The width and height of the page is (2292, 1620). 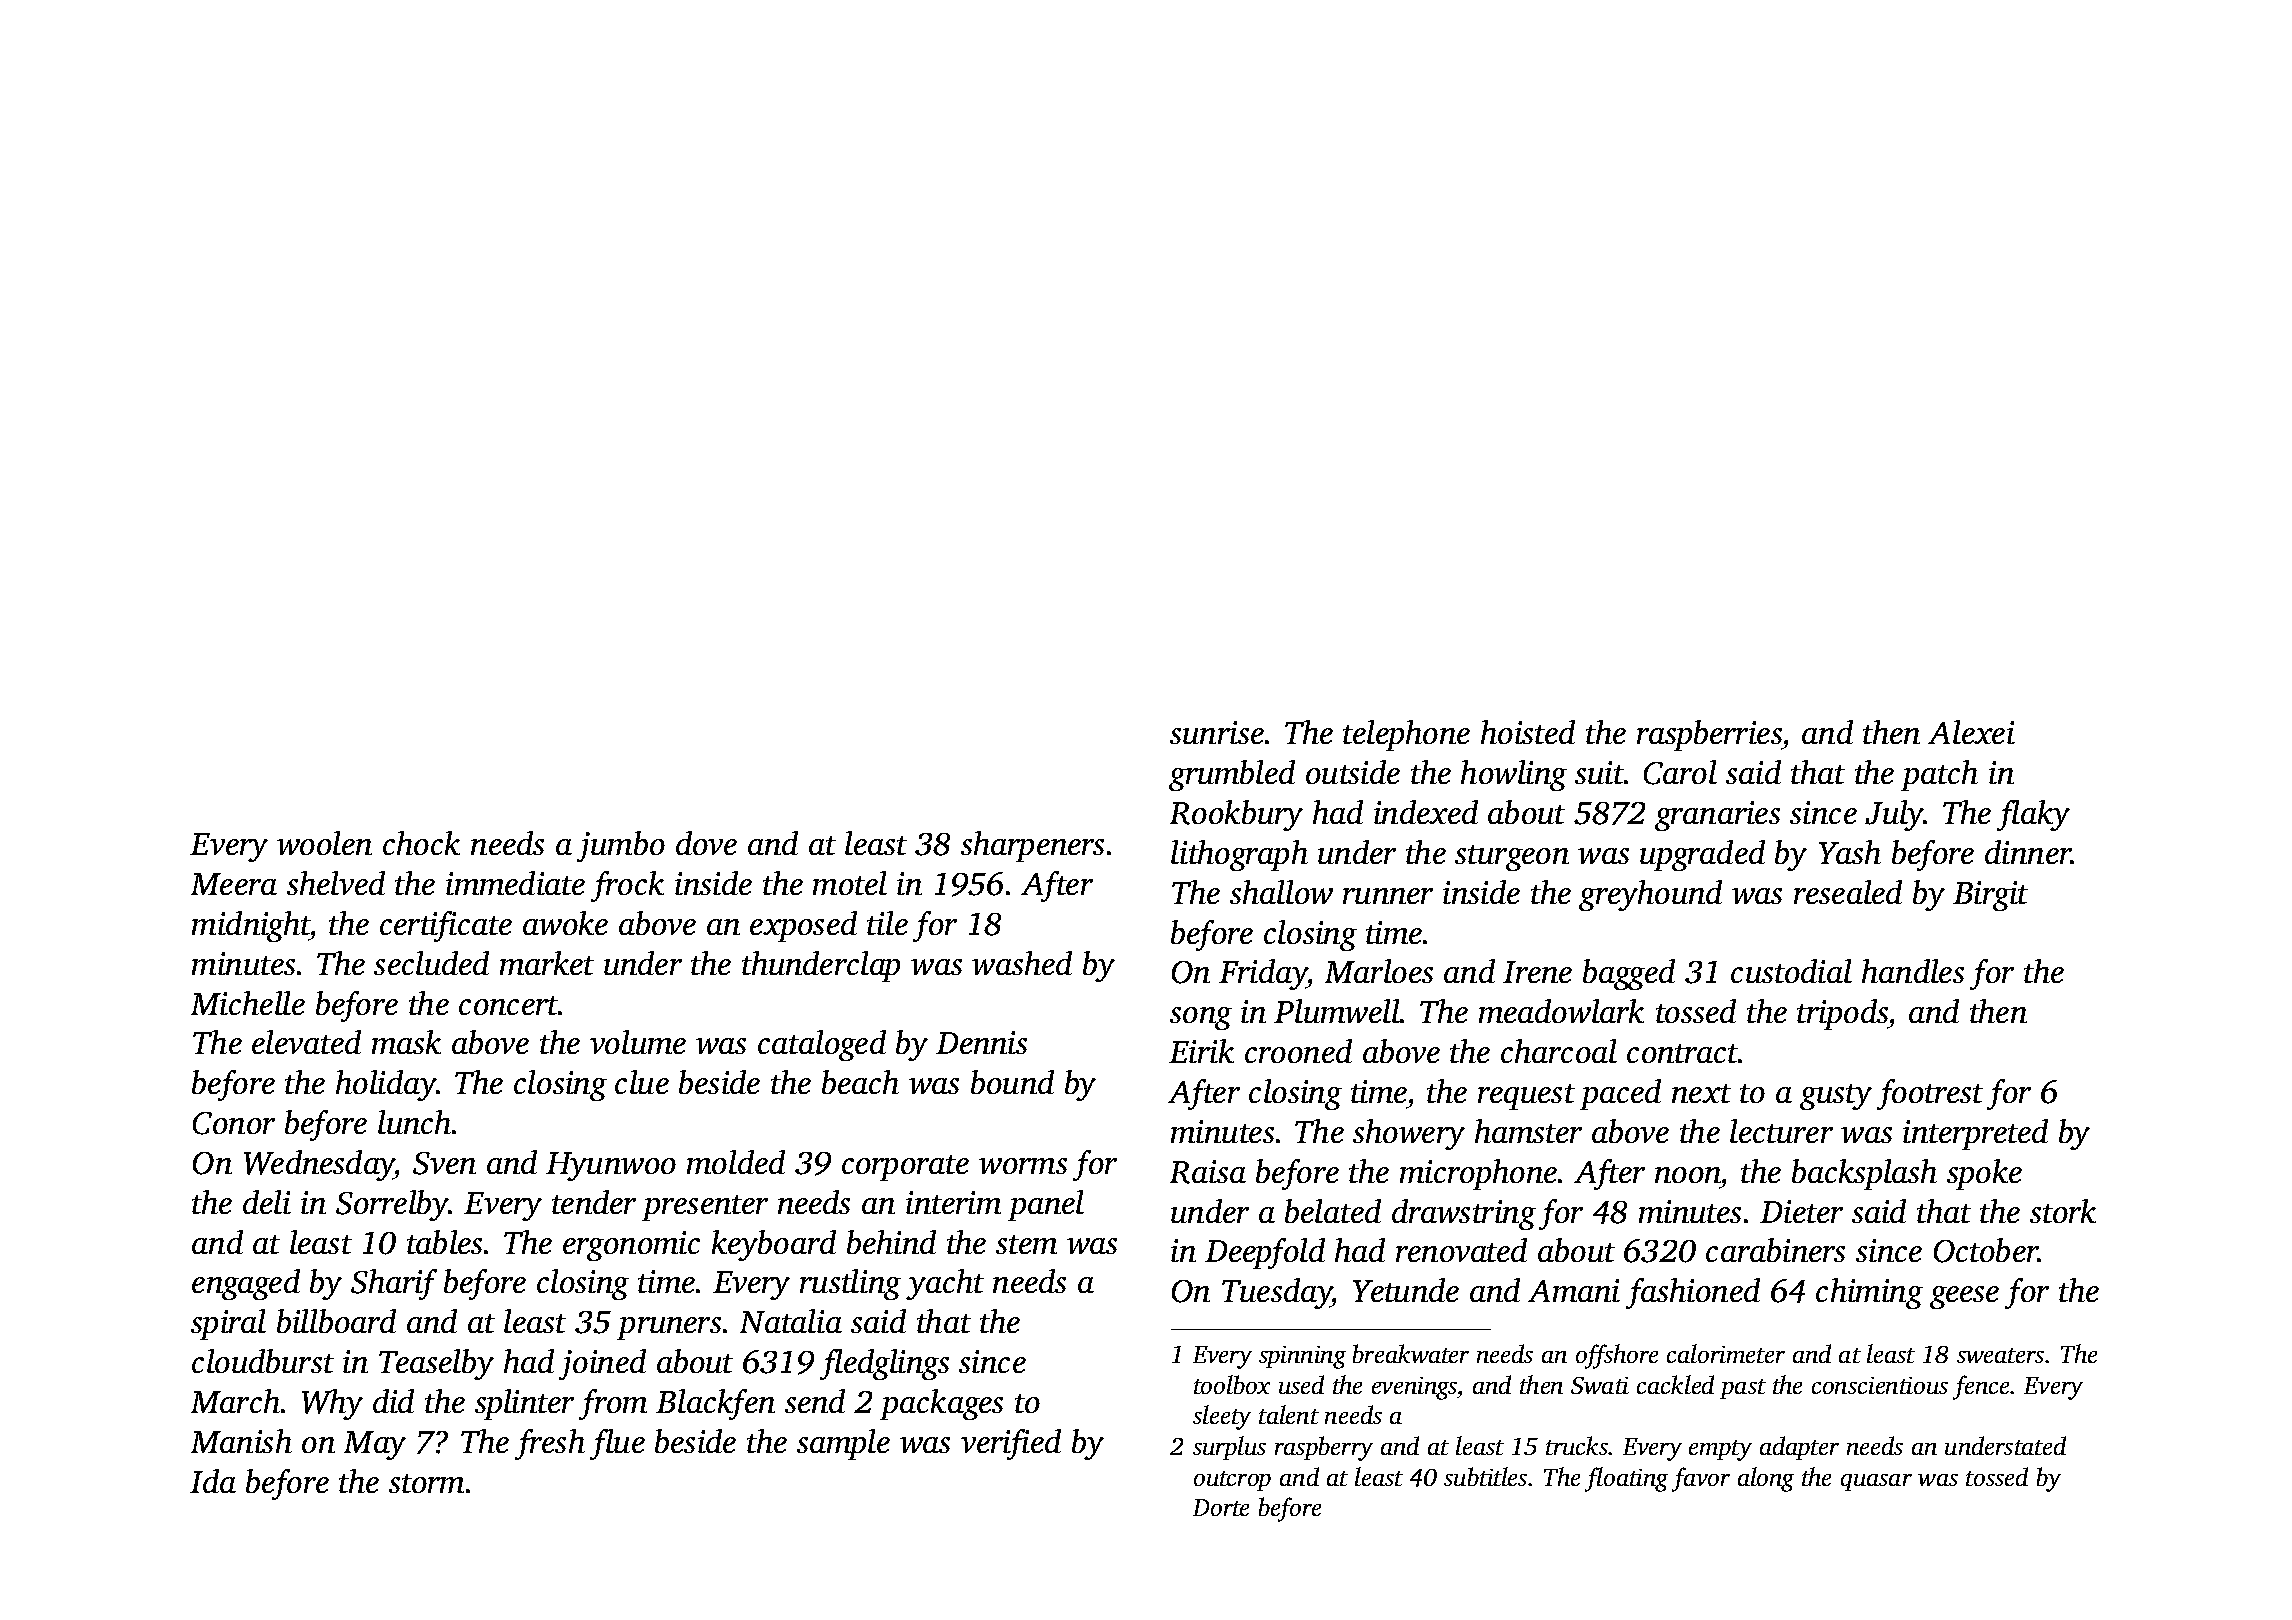 What do you see at coordinates (393, 1401) in the page?
I see `did` at bounding box center [393, 1401].
